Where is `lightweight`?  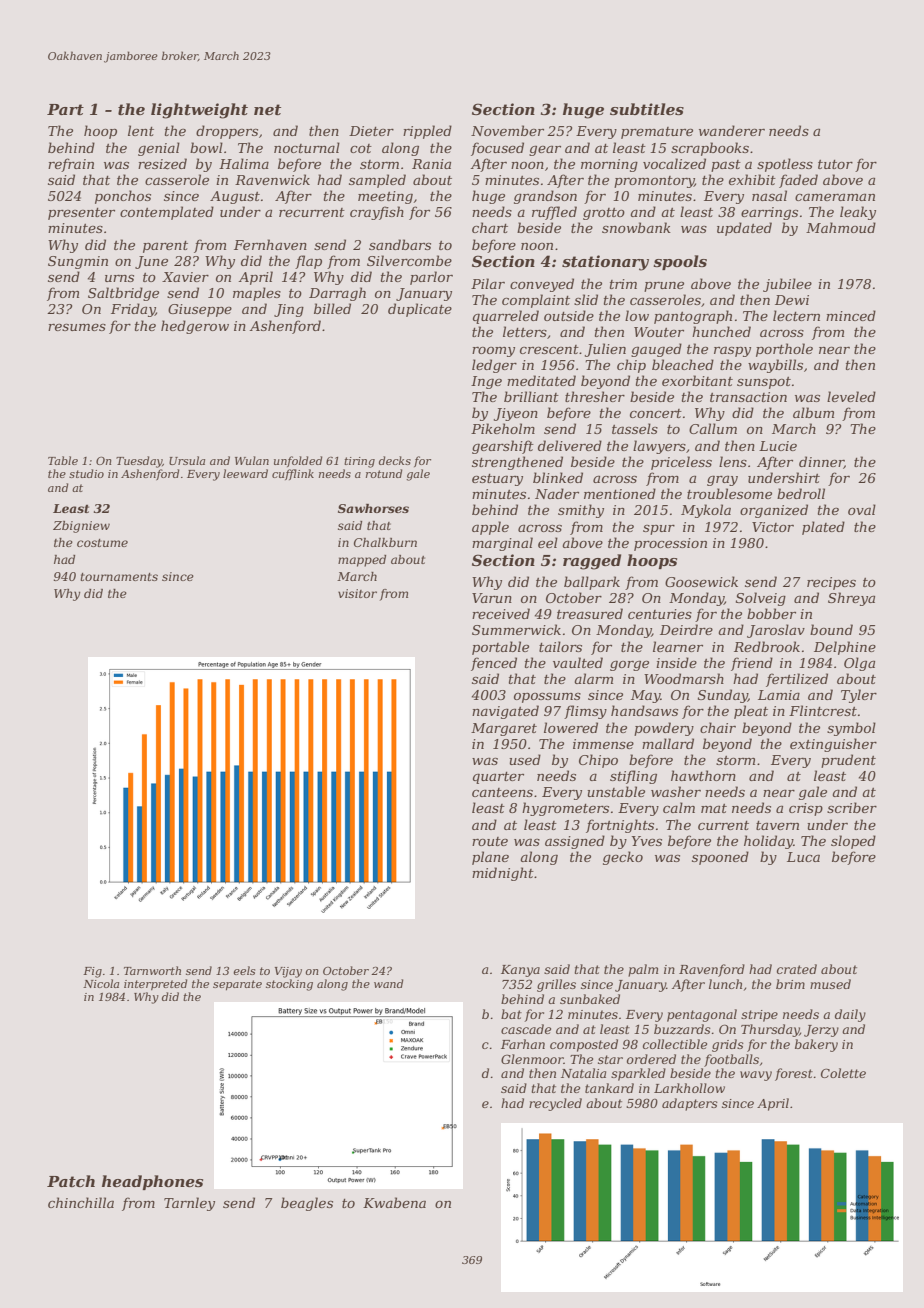 lightweight is located at coordinates (199, 111).
